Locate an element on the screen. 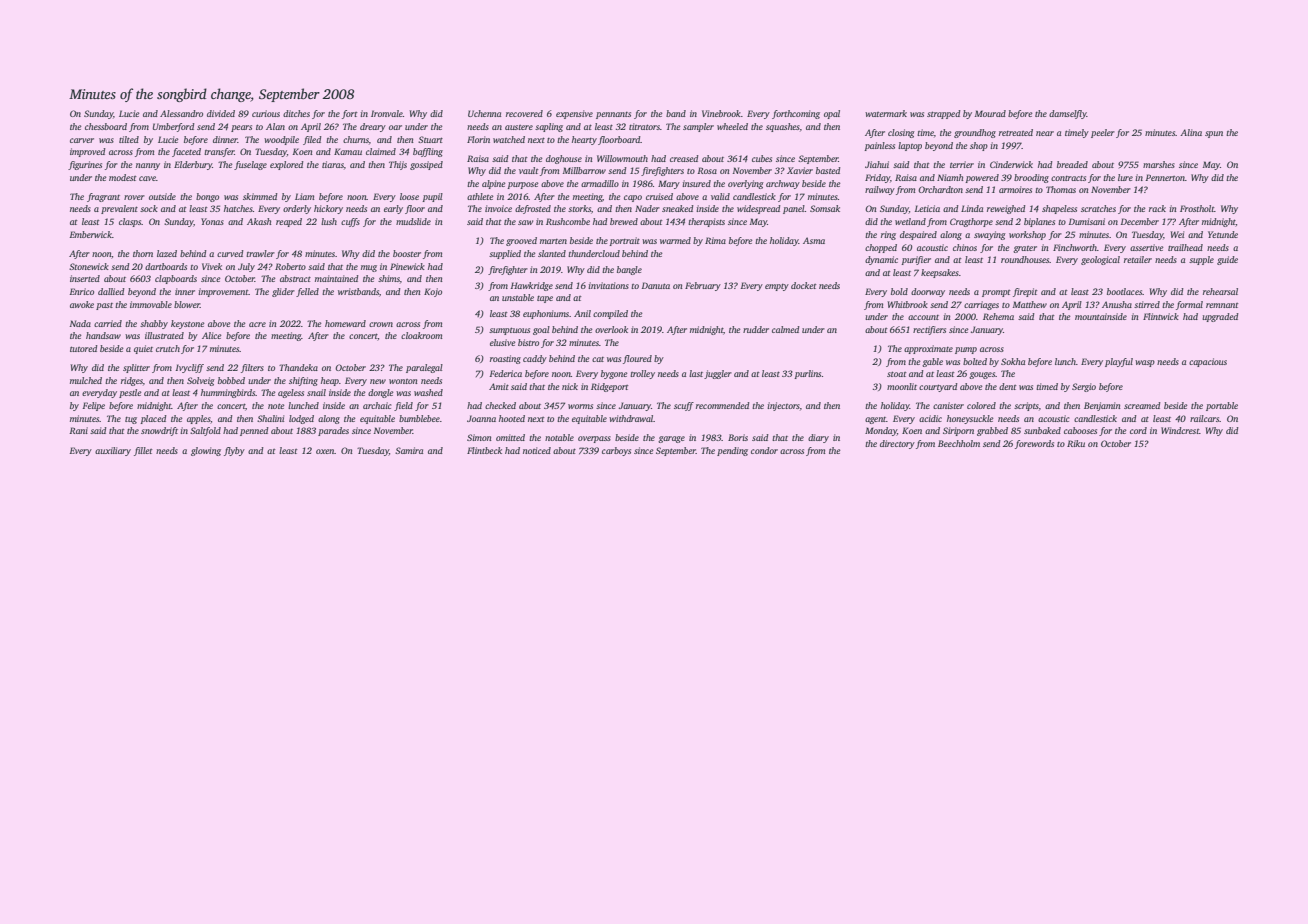 The height and width of the screenshot is (924, 1308). portrait is located at coordinates (624, 241).
